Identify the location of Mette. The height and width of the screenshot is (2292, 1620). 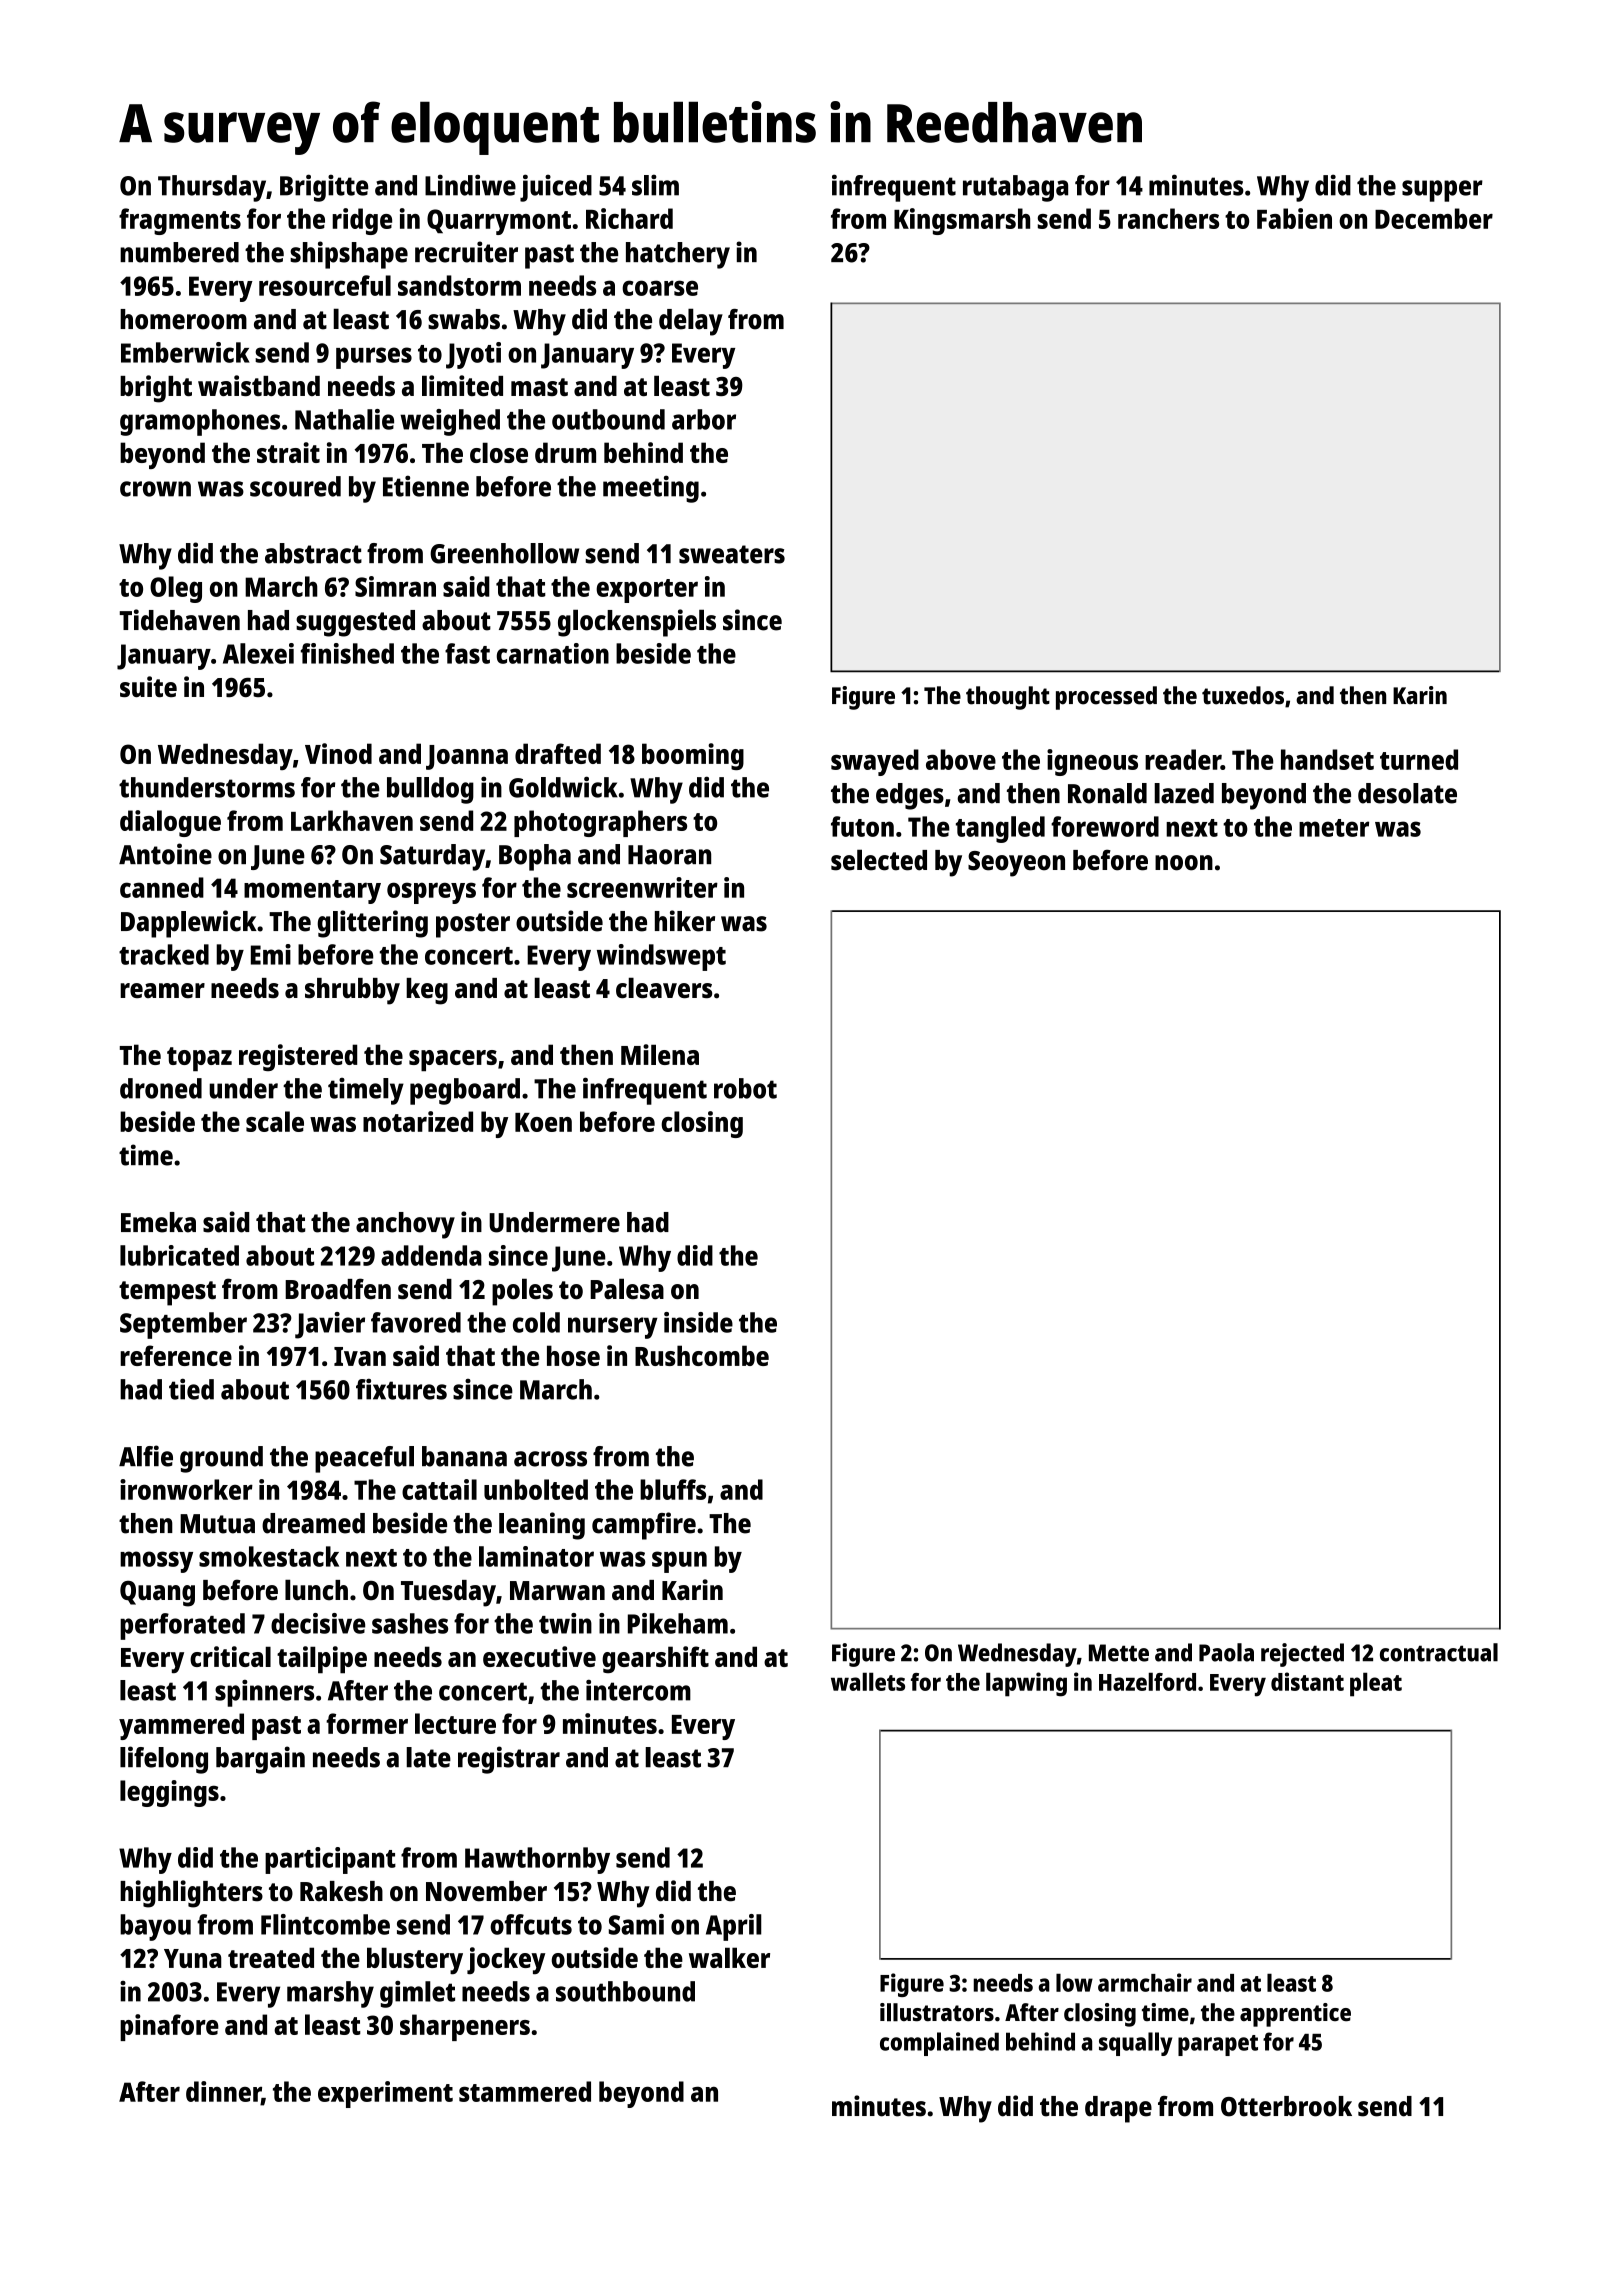
(1119, 1653).
